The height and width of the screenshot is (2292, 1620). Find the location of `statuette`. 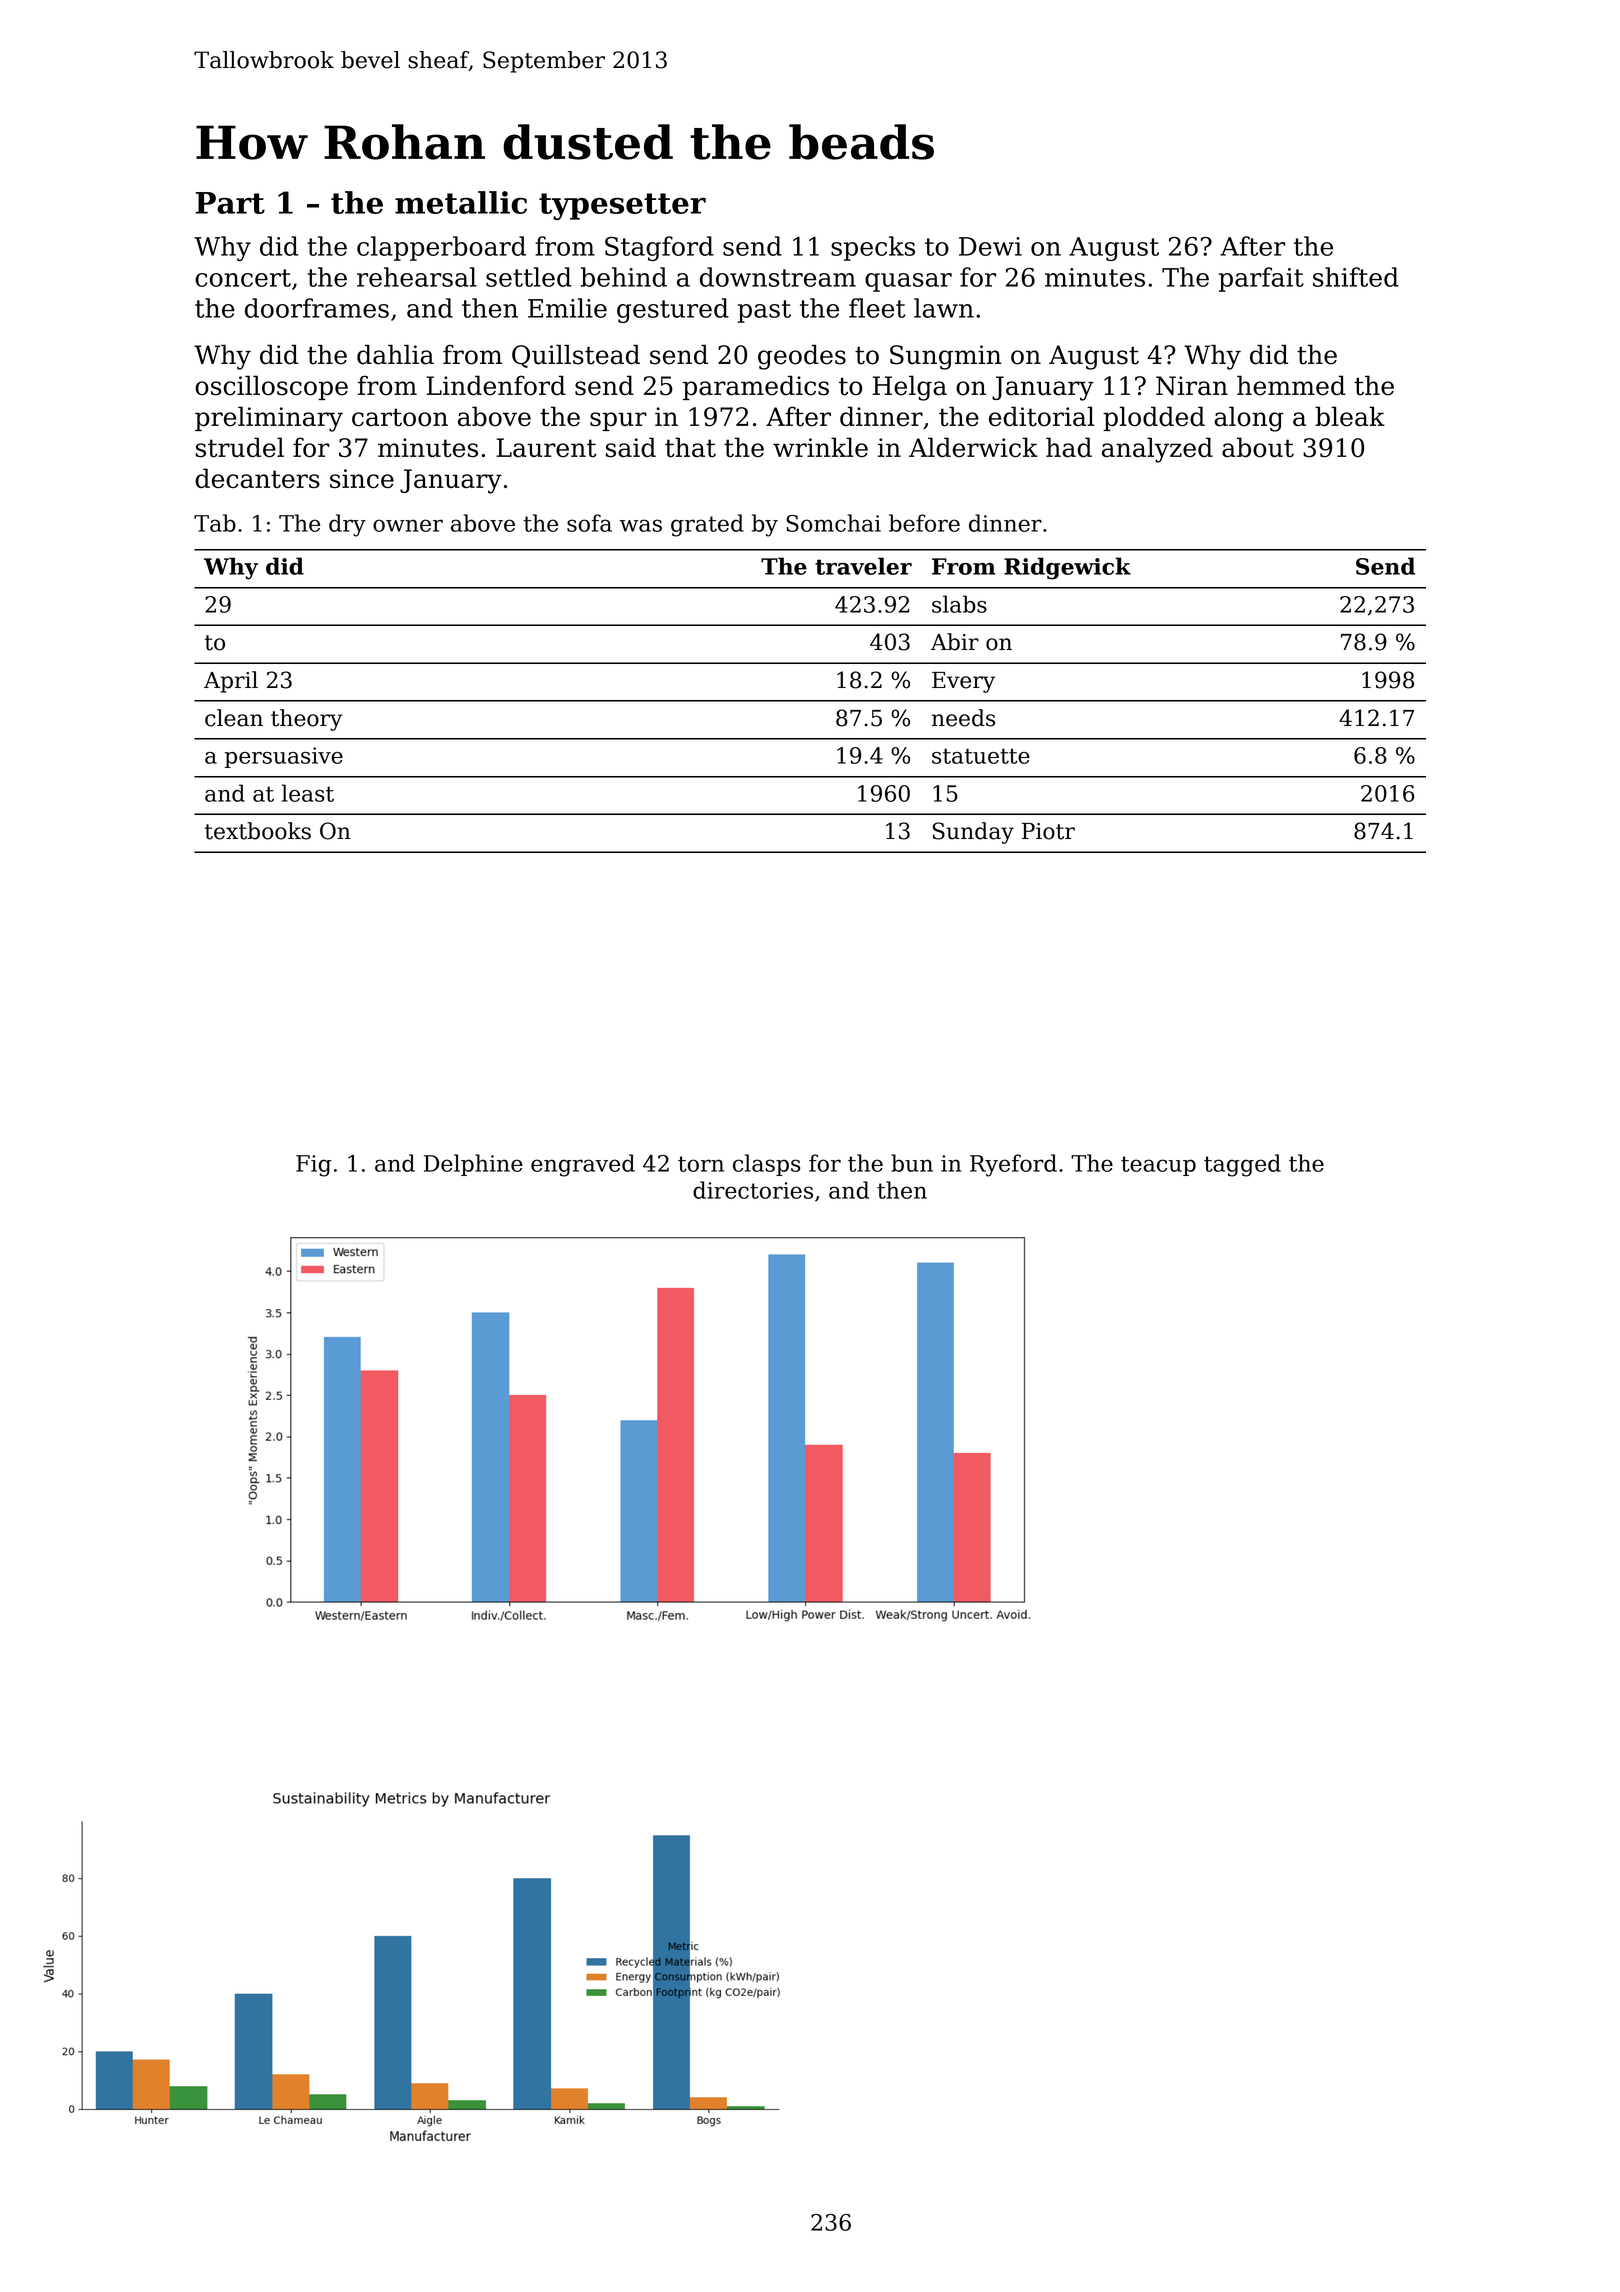

statuette is located at coordinates (981, 756).
